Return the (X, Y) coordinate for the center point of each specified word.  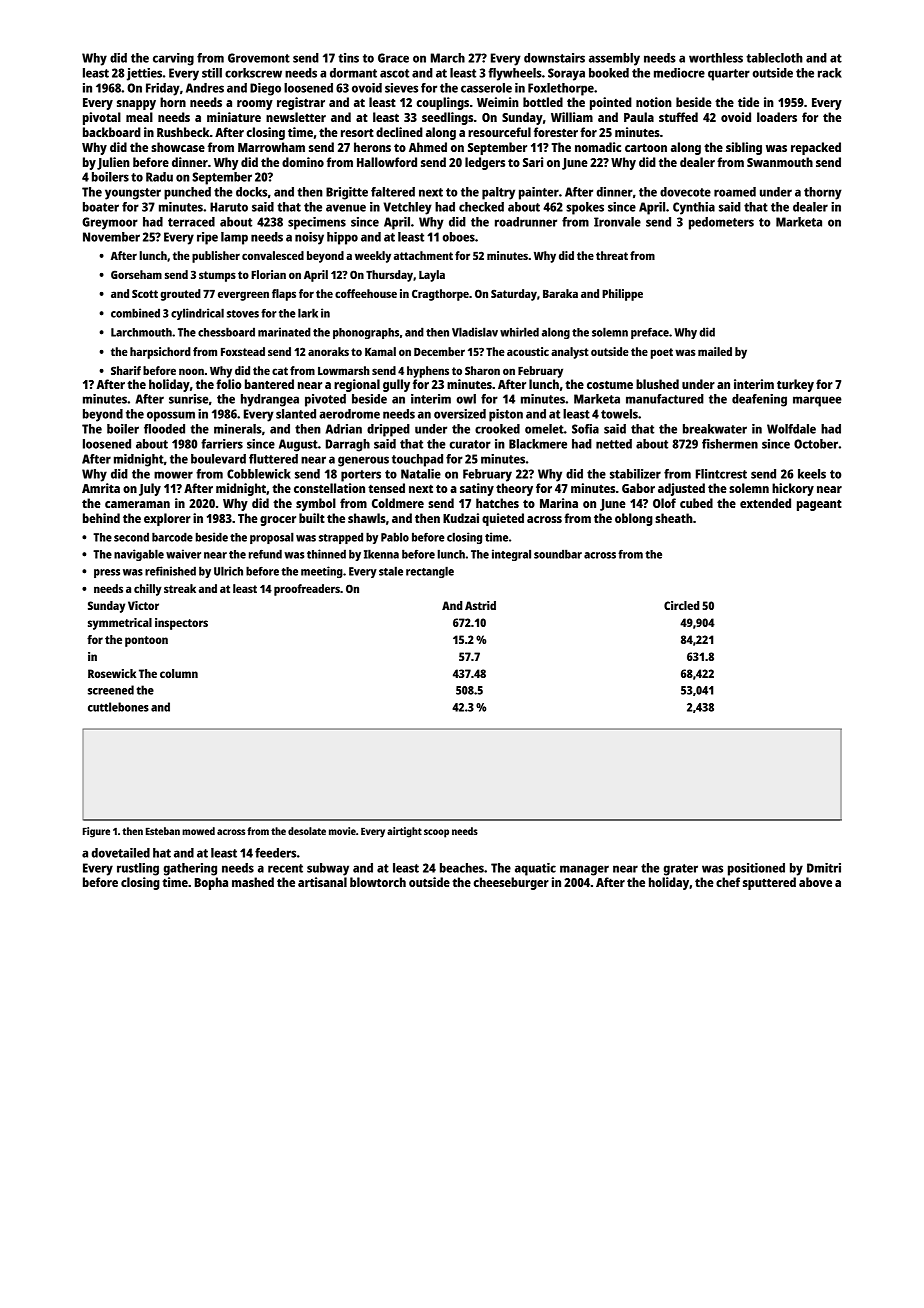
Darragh (348, 445)
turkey (795, 385)
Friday (163, 89)
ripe (207, 238)
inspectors (181, 624)
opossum (171, 416)
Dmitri (824, 868)
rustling (138, 869)
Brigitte (347, 193)
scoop (436, 833)
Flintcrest (721, 474)
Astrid (480, 605)
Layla (432, 276)
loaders (777, 117)
